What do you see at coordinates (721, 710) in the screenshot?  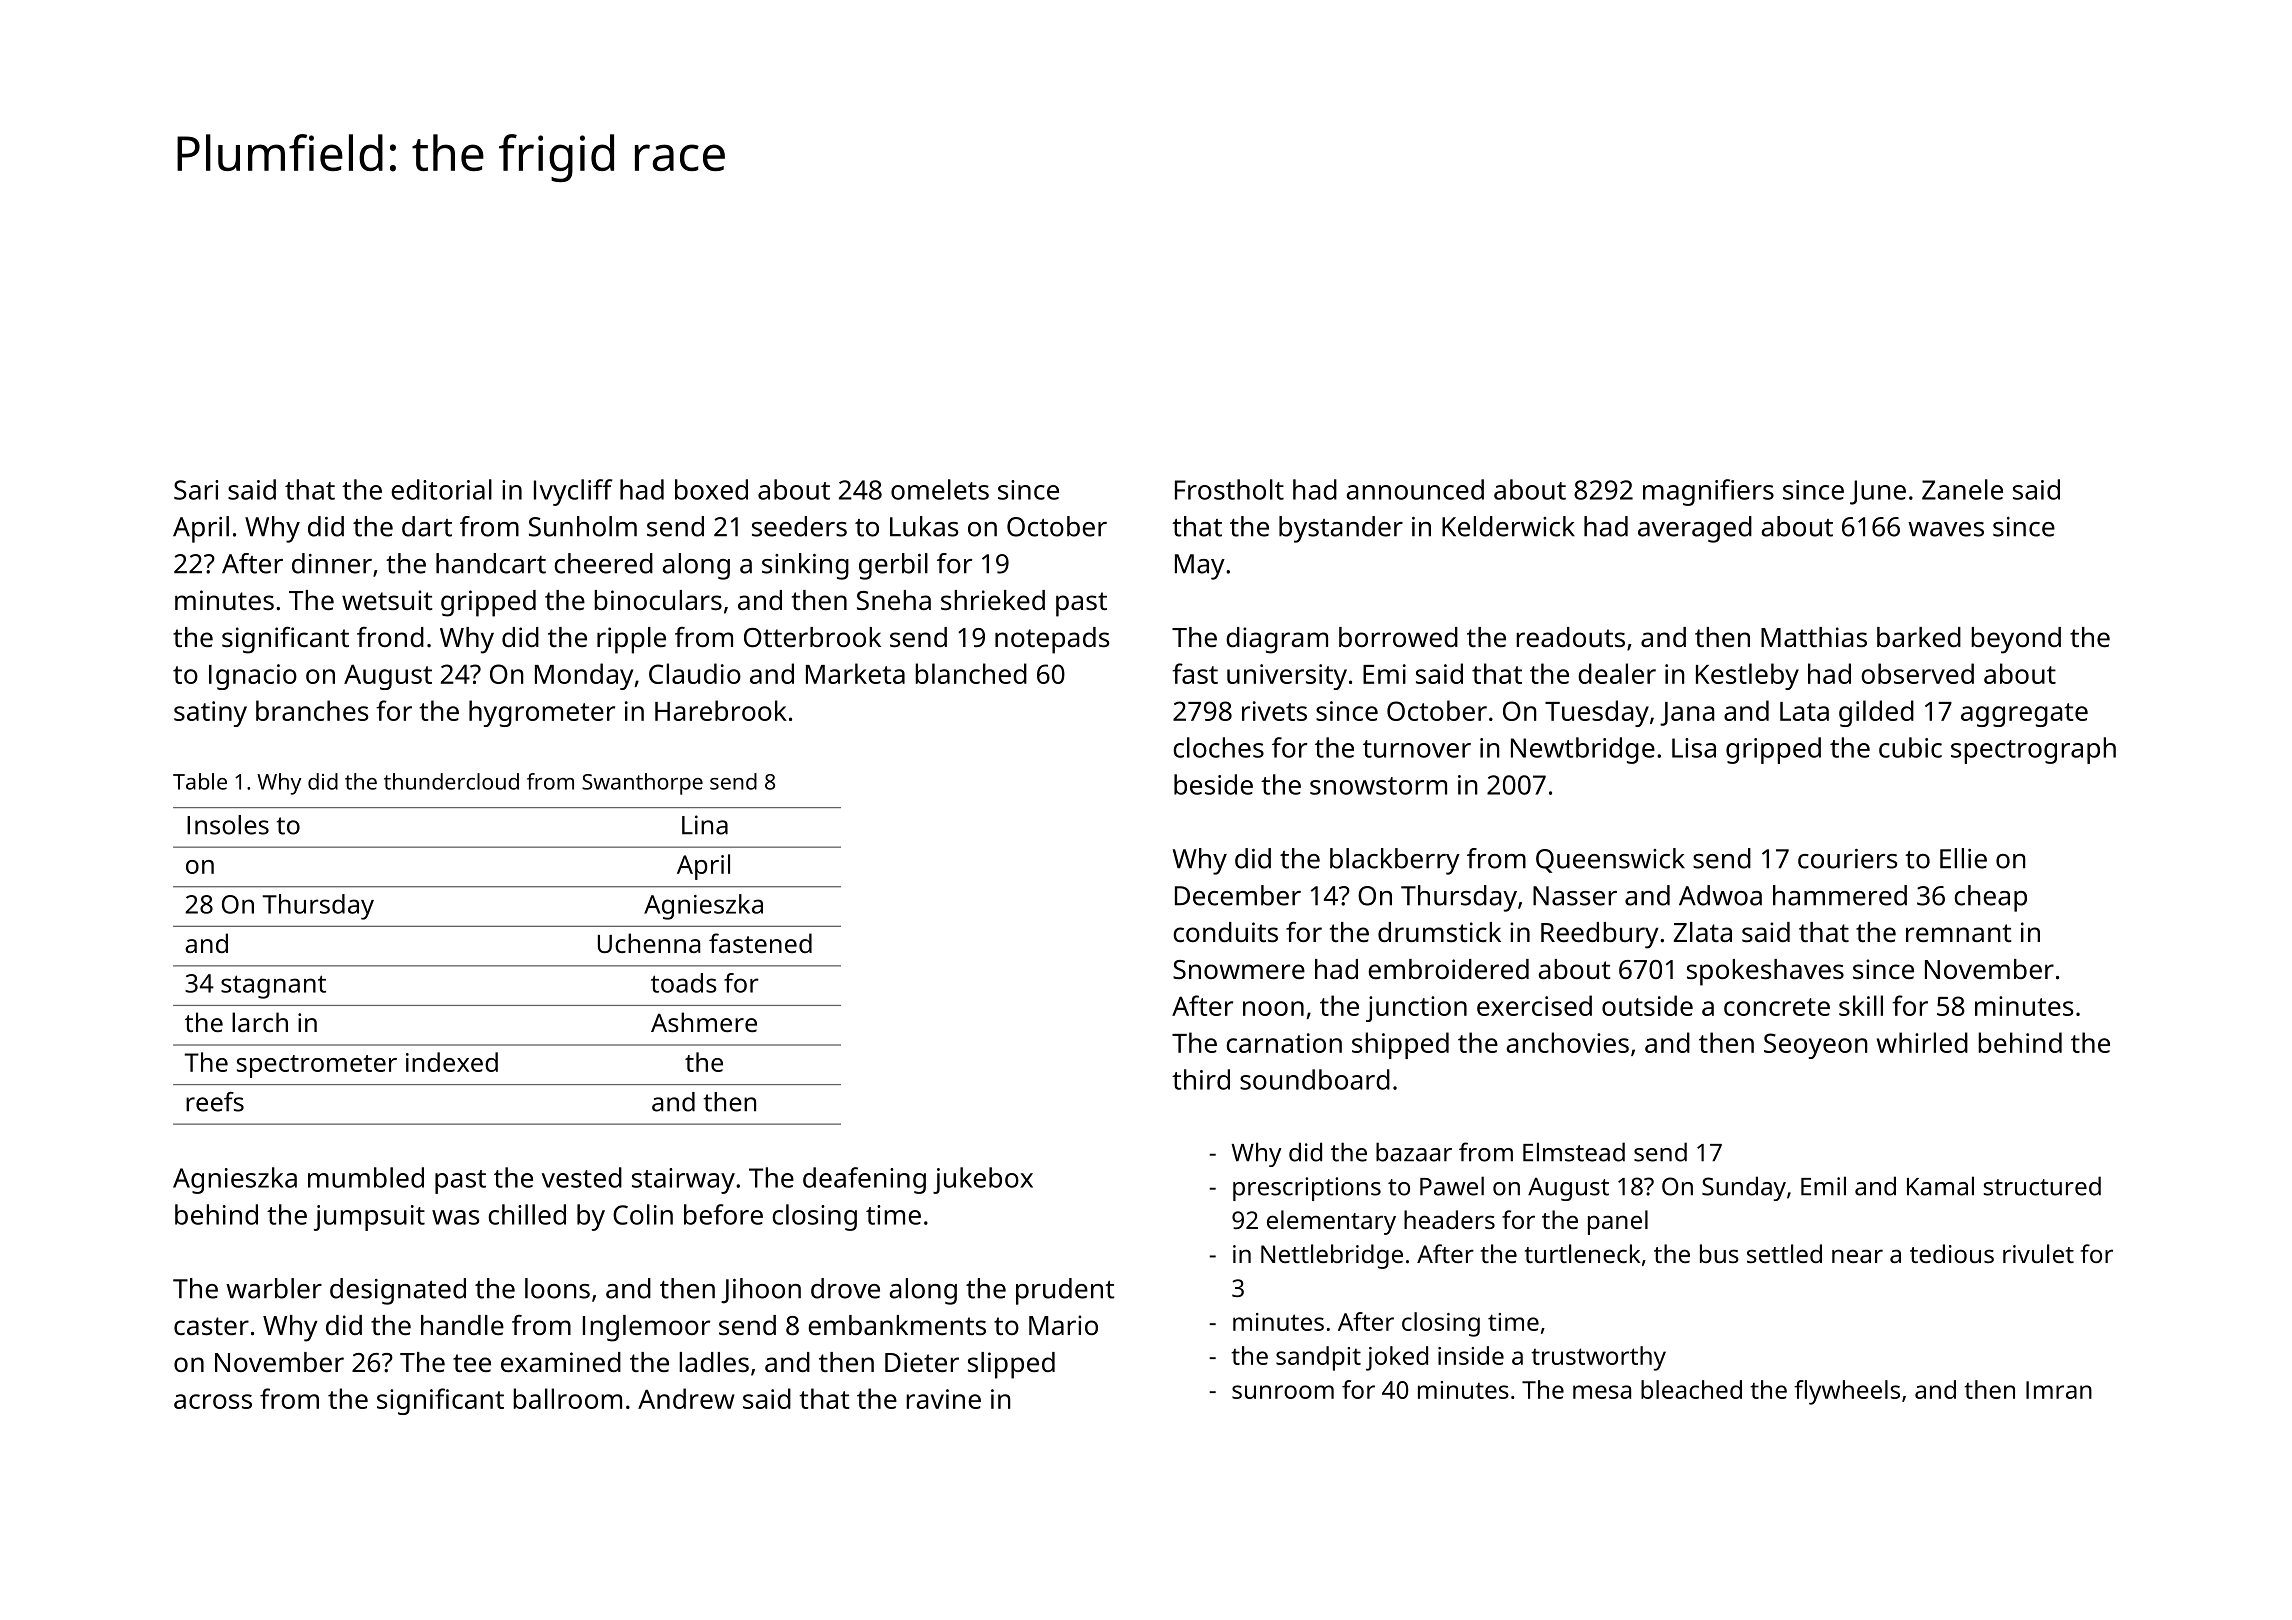 I see `Harebrook` at bounding box center [721, 710].
